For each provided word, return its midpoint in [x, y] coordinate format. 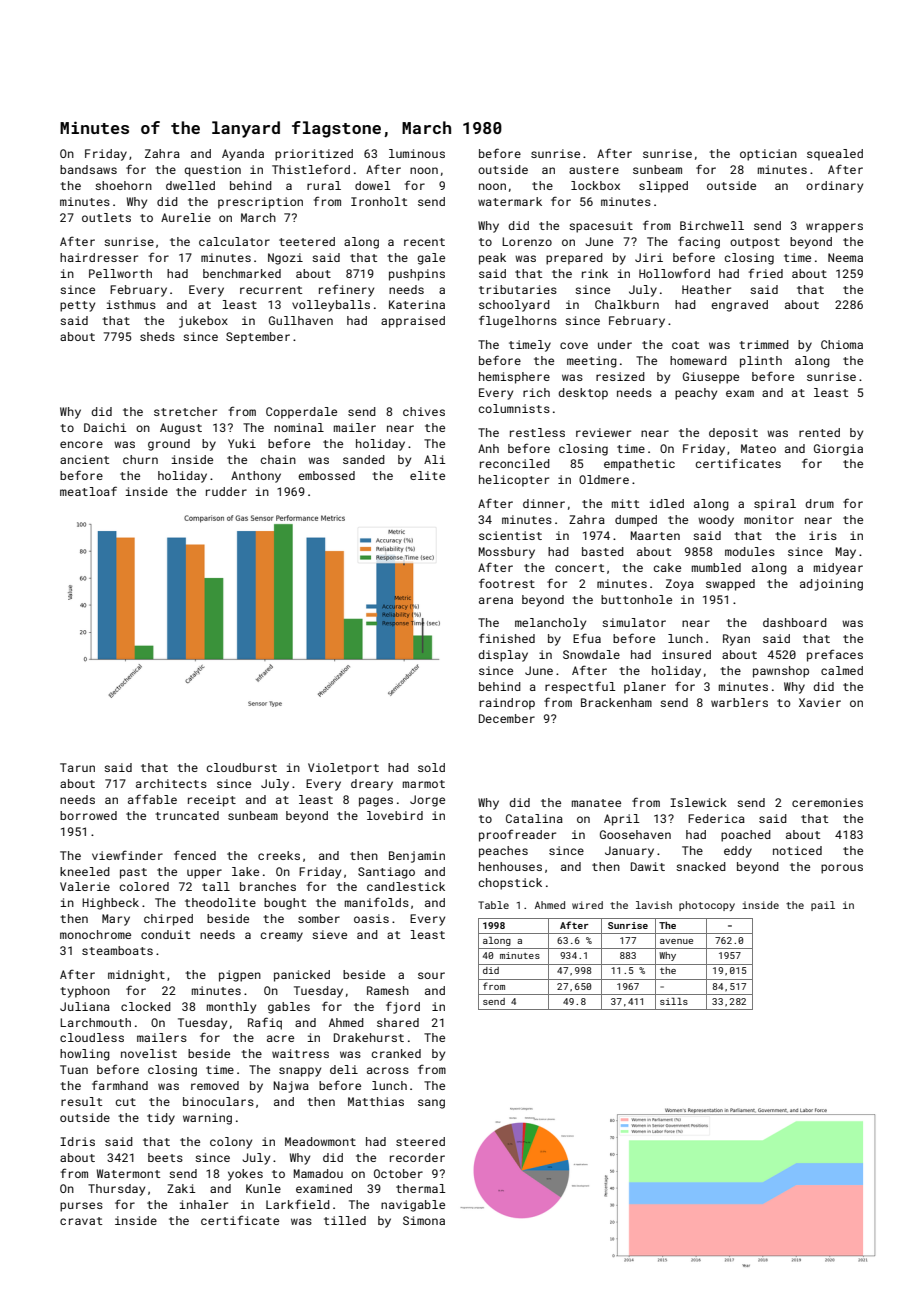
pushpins [417, 275]
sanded [364, 459]
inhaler [204, 1204]
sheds [157, 336]
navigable [413, 1206]
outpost [755, 243]
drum [819, 503]
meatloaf [88, 491]
